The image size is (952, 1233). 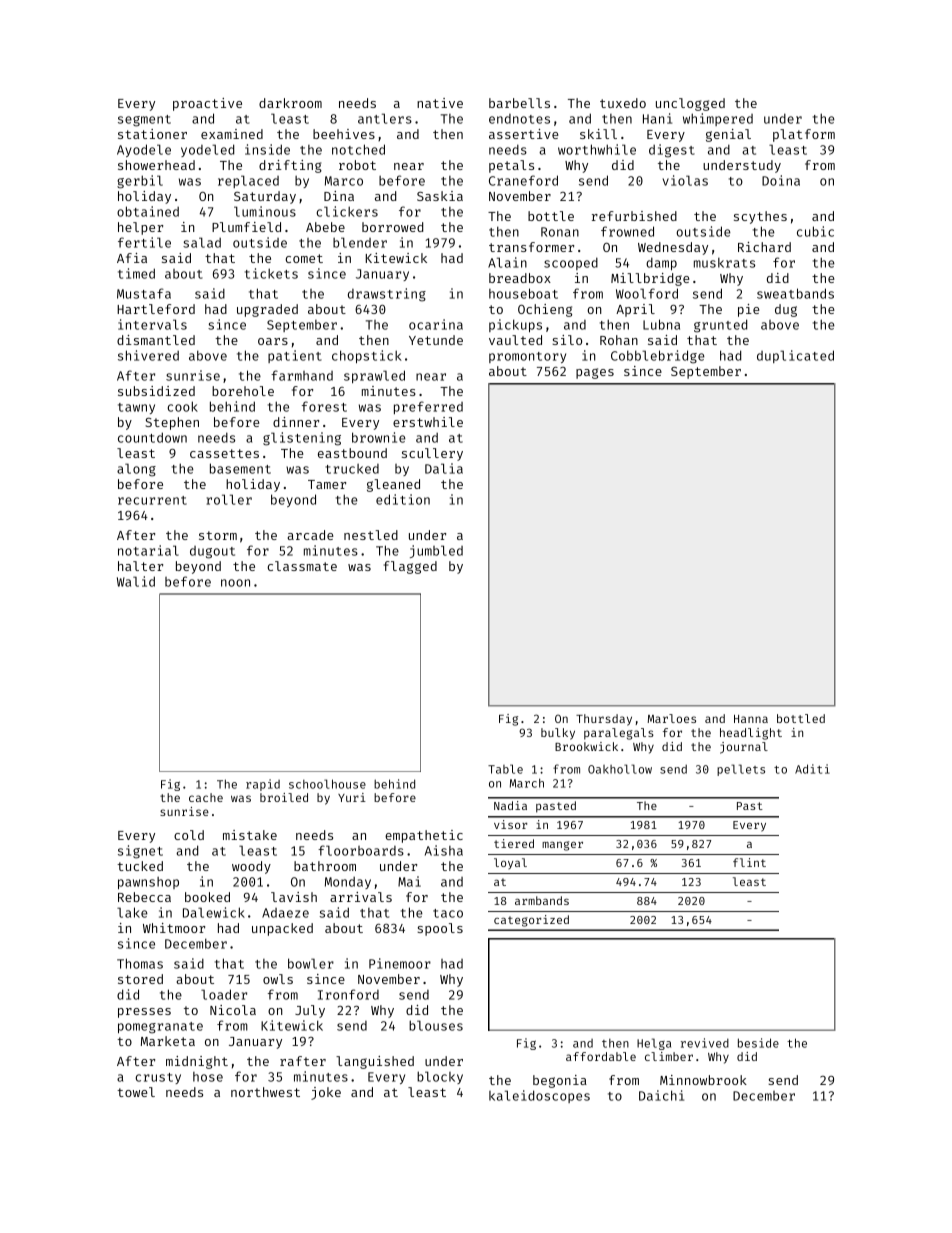 I want to click on Cobblebridge, so click(x=658, y=357).
